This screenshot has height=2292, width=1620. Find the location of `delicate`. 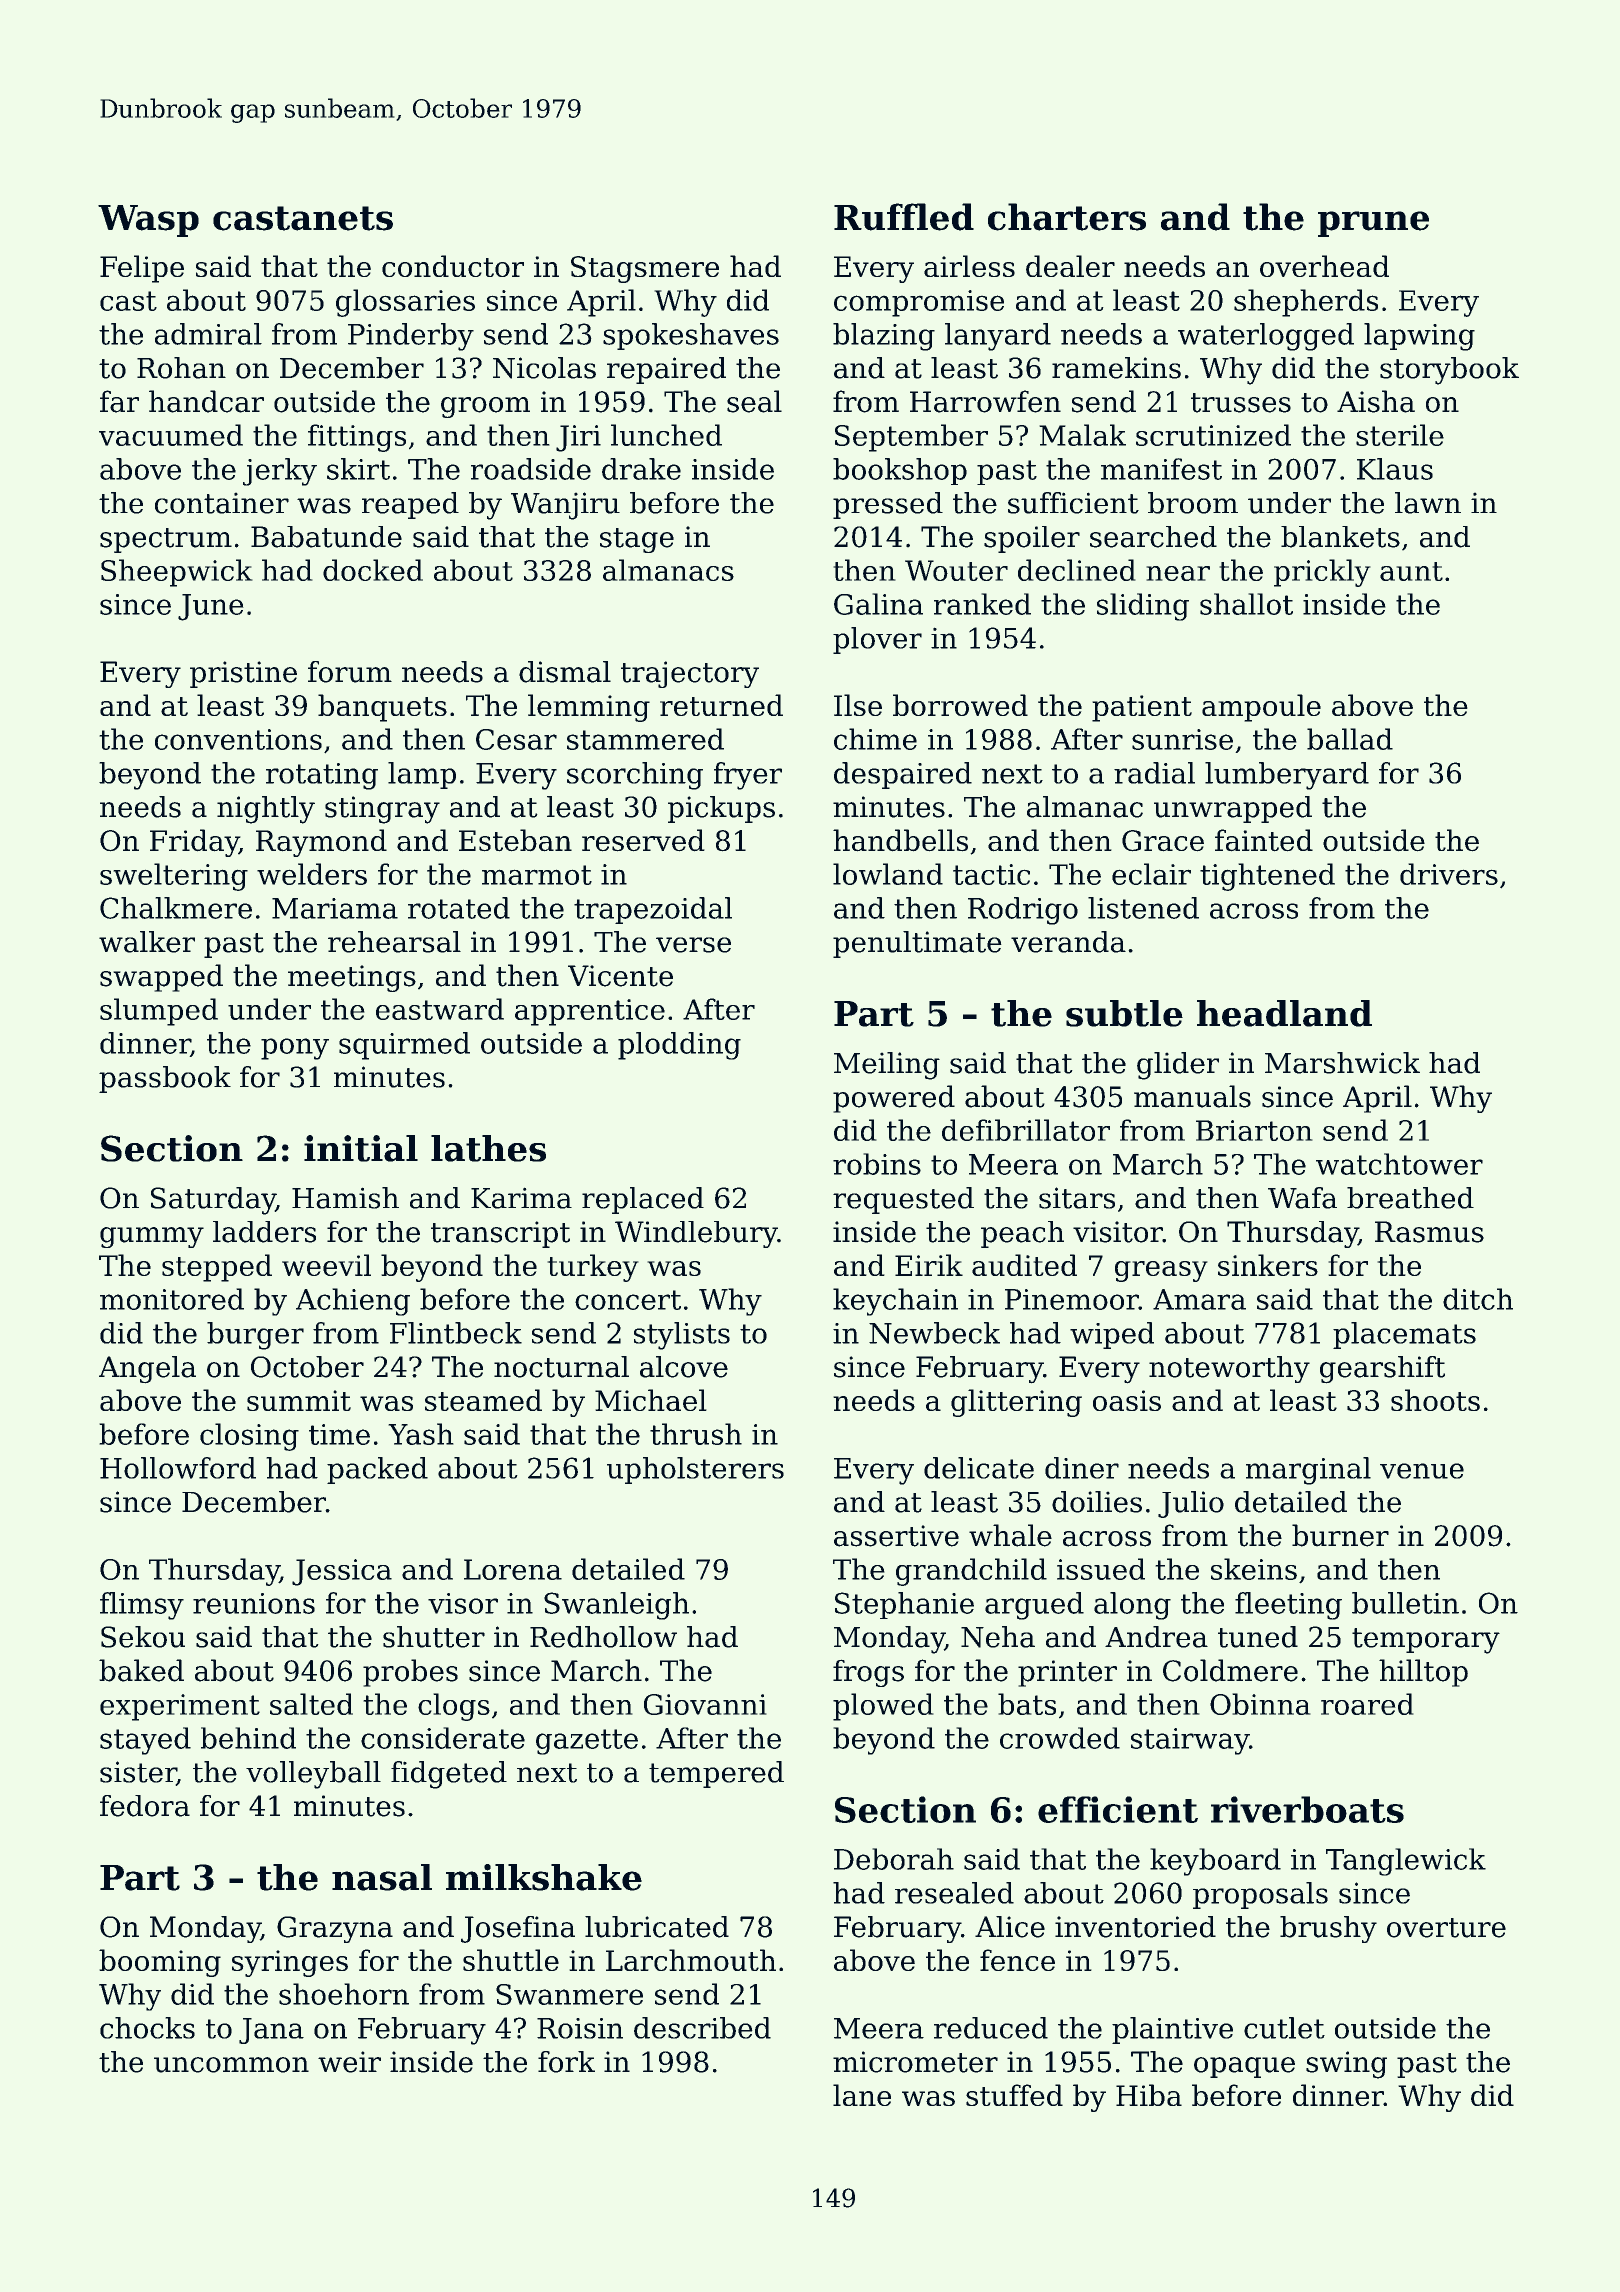

delicate is located at coordinates (979, 1468).
